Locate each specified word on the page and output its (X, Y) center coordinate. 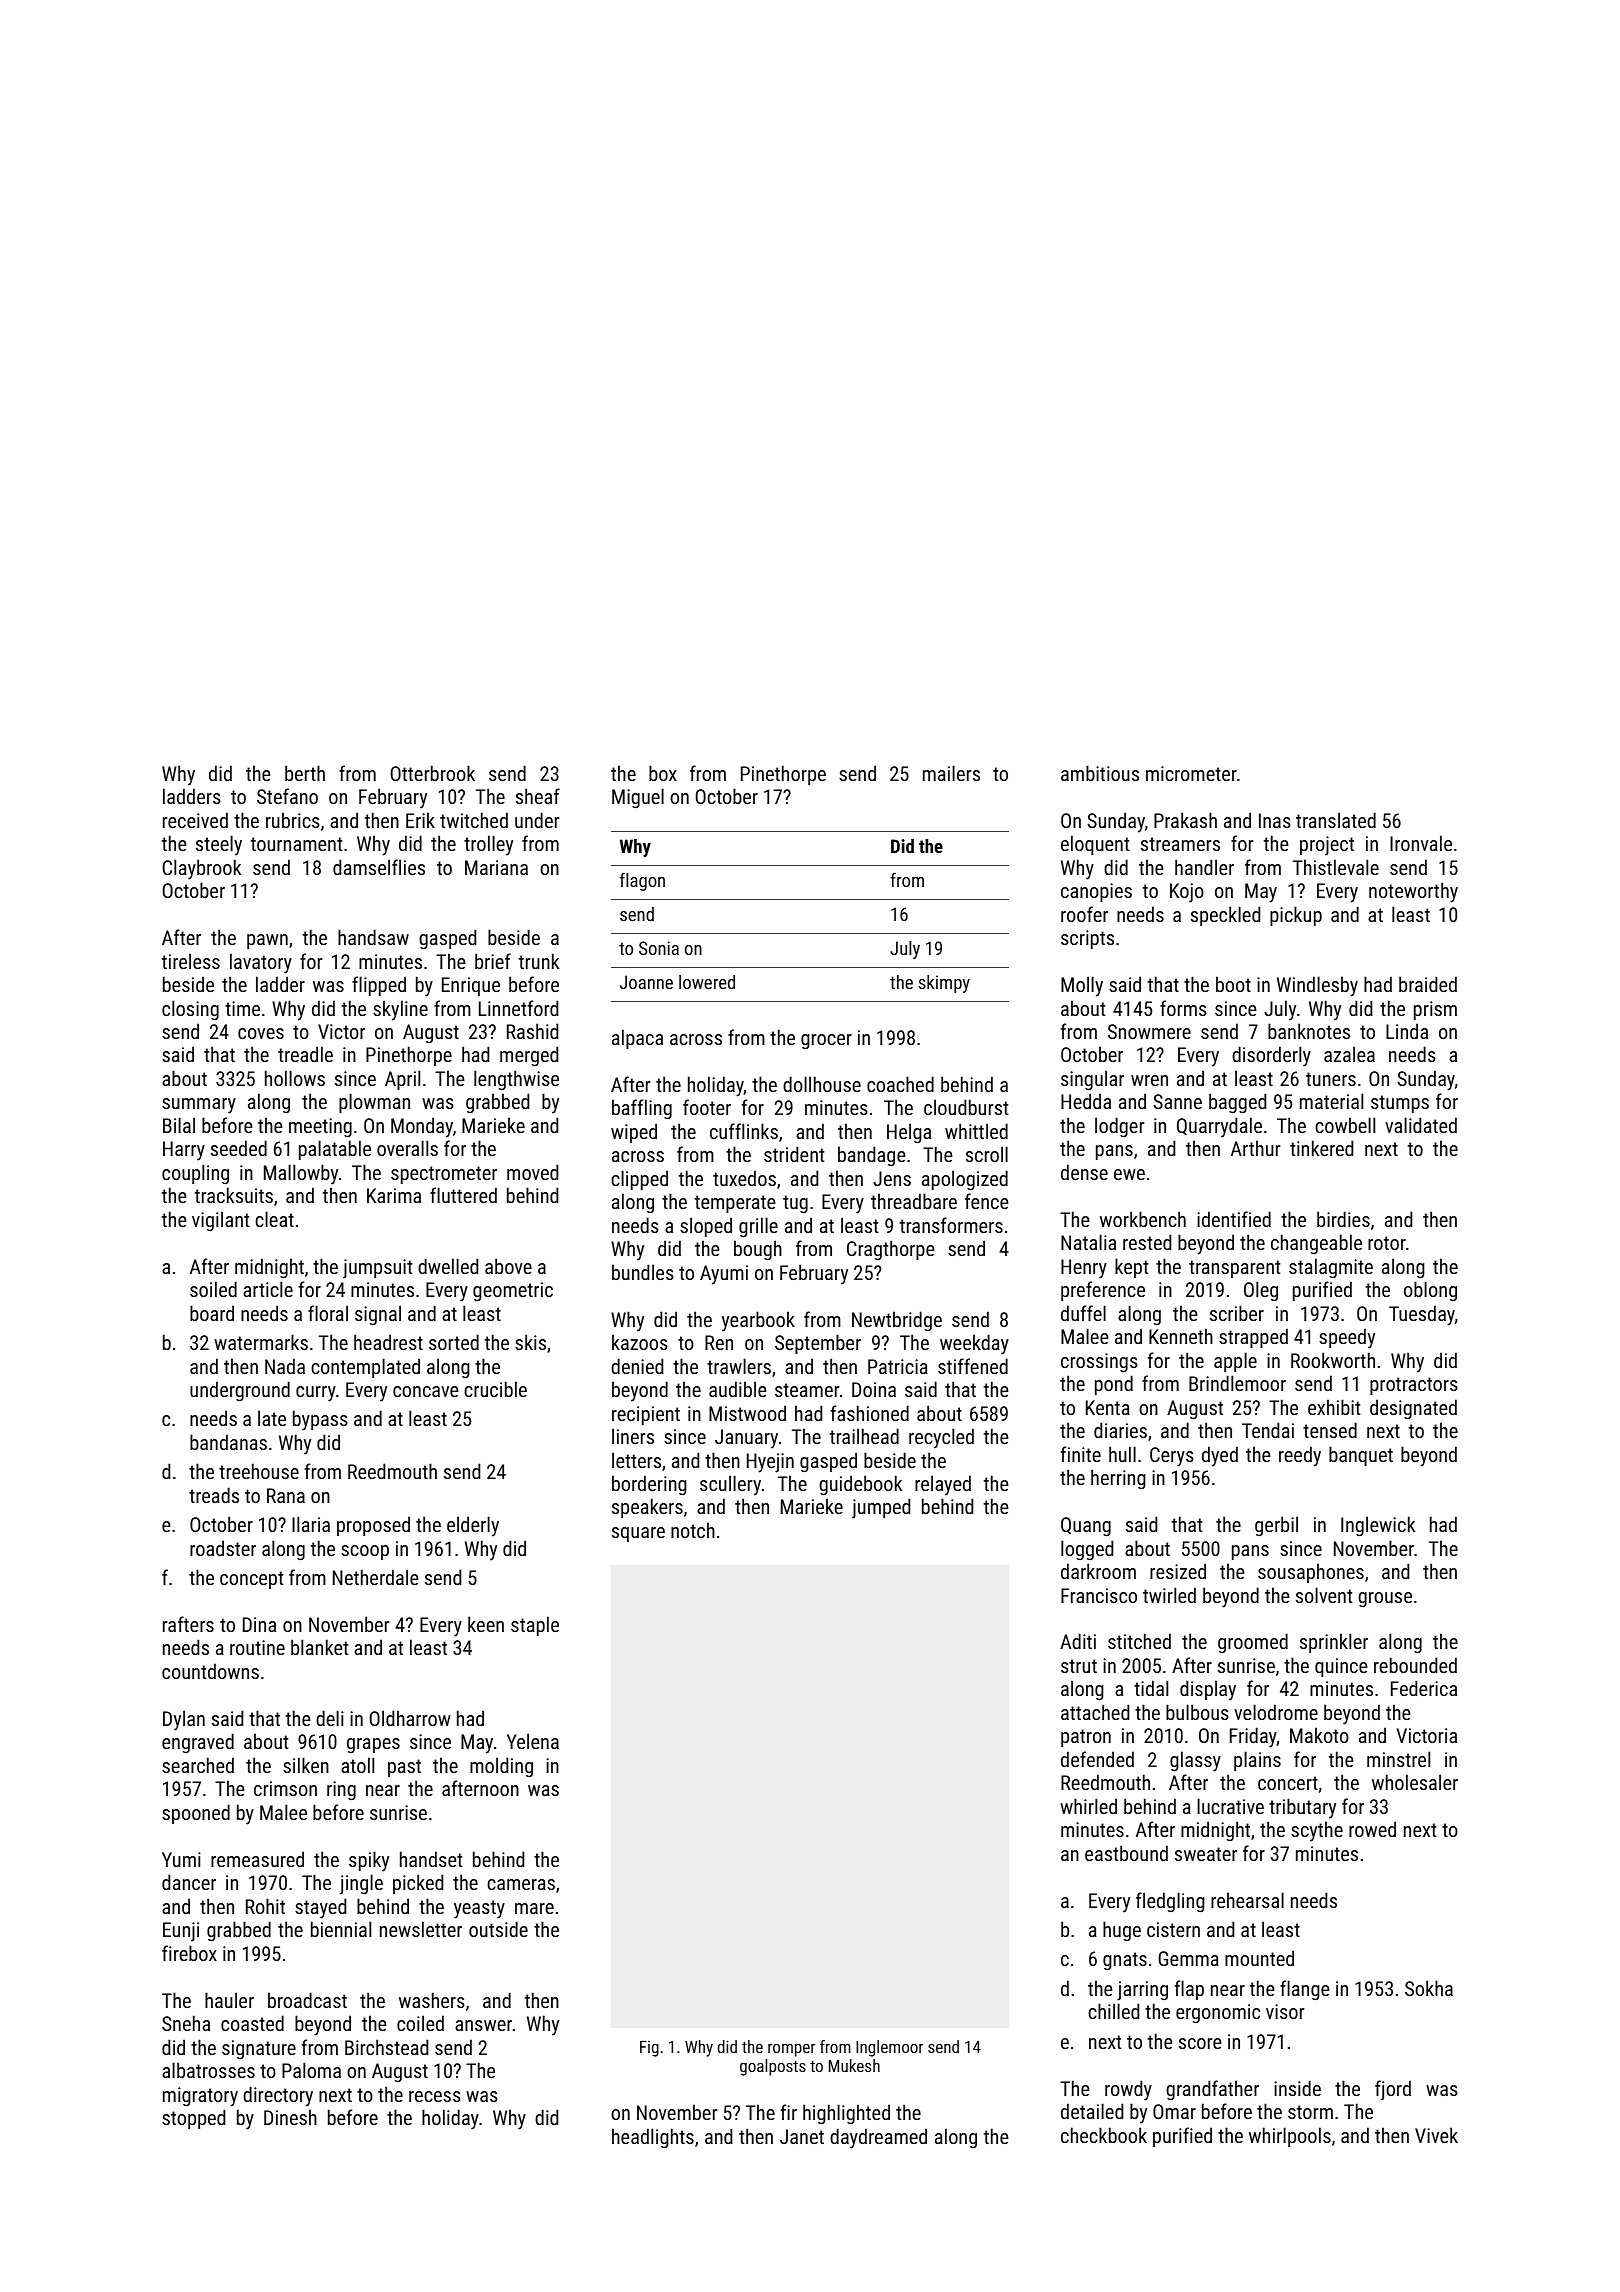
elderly (473, 1526)
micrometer (1191, 773)
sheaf (538, 796)
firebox (189, 1953)
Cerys (1172, 1457)
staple (535, 1626)
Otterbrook (433, 773)
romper (791, 2050)
